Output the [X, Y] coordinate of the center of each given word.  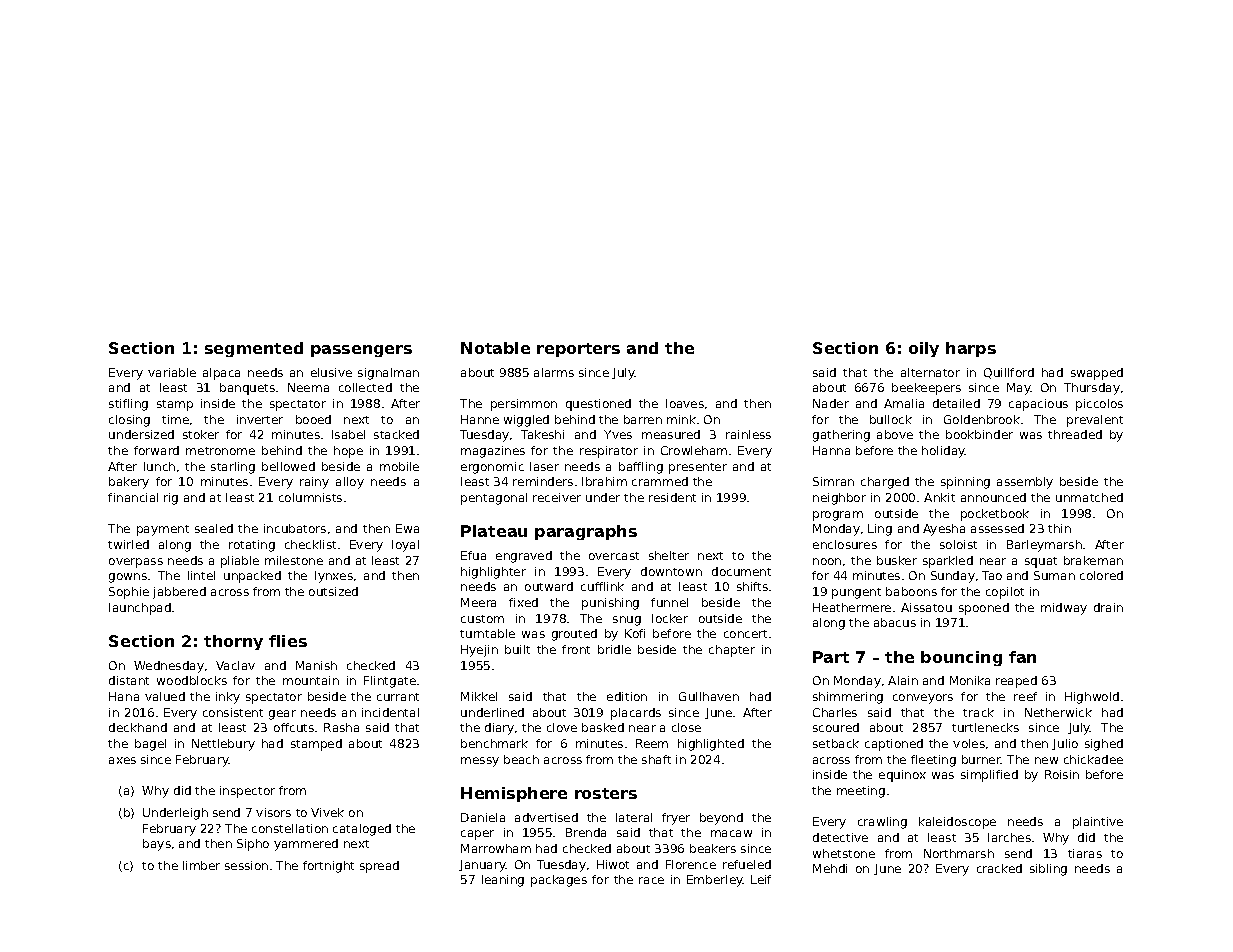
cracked [999, 868]
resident [672, 497]
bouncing [961, 658]
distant [129, 680]
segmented [254, 349]
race [651, 880]
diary [499, 729]
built [517, 649]
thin [1059, 528]
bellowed [288, 466]
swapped [1097, 374]
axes [122, 760]
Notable [495, 348]
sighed [1104, 745]
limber [201, 865]
